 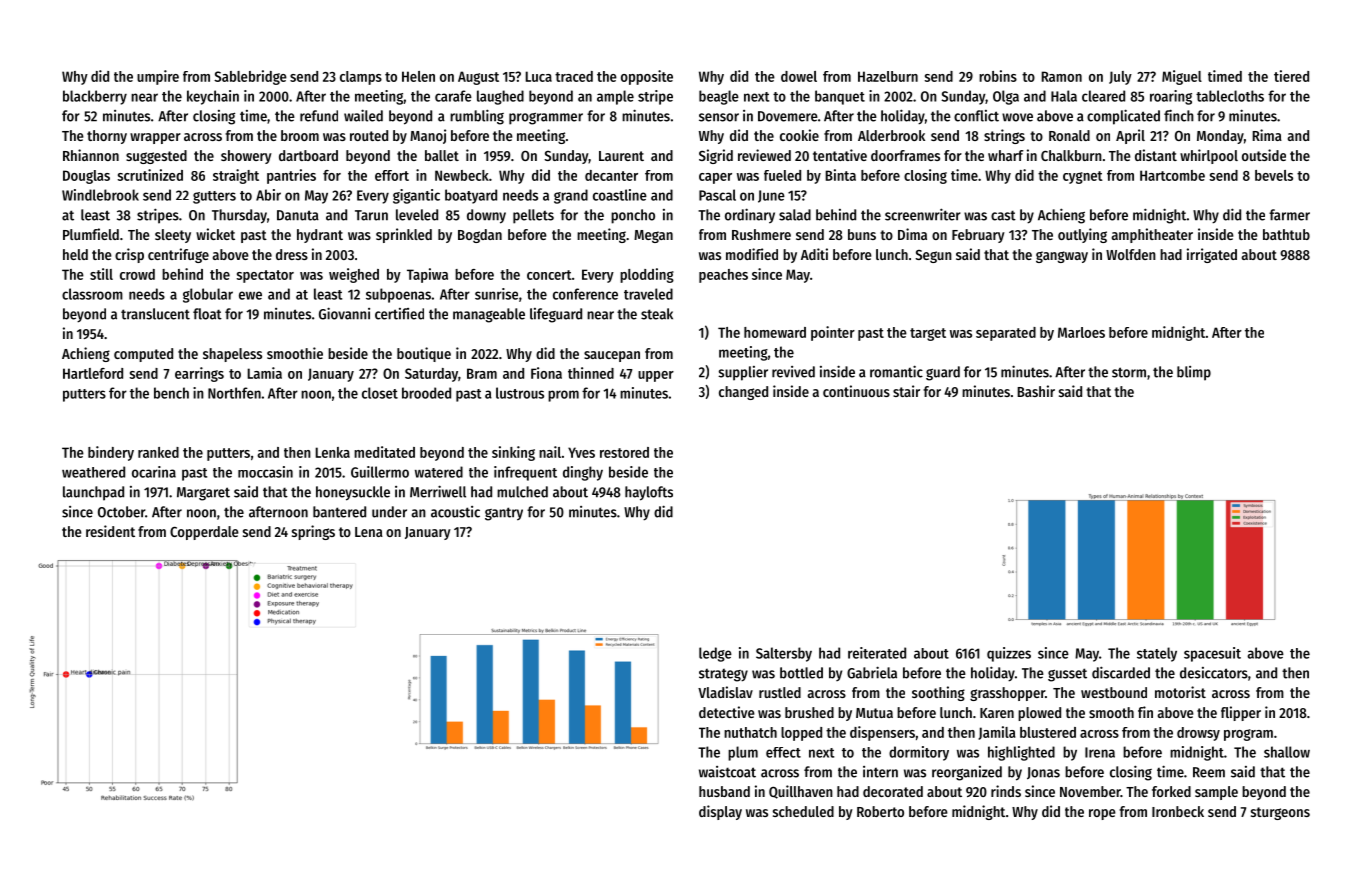 I want to click on blimp, so click(x=1194, y=373).
